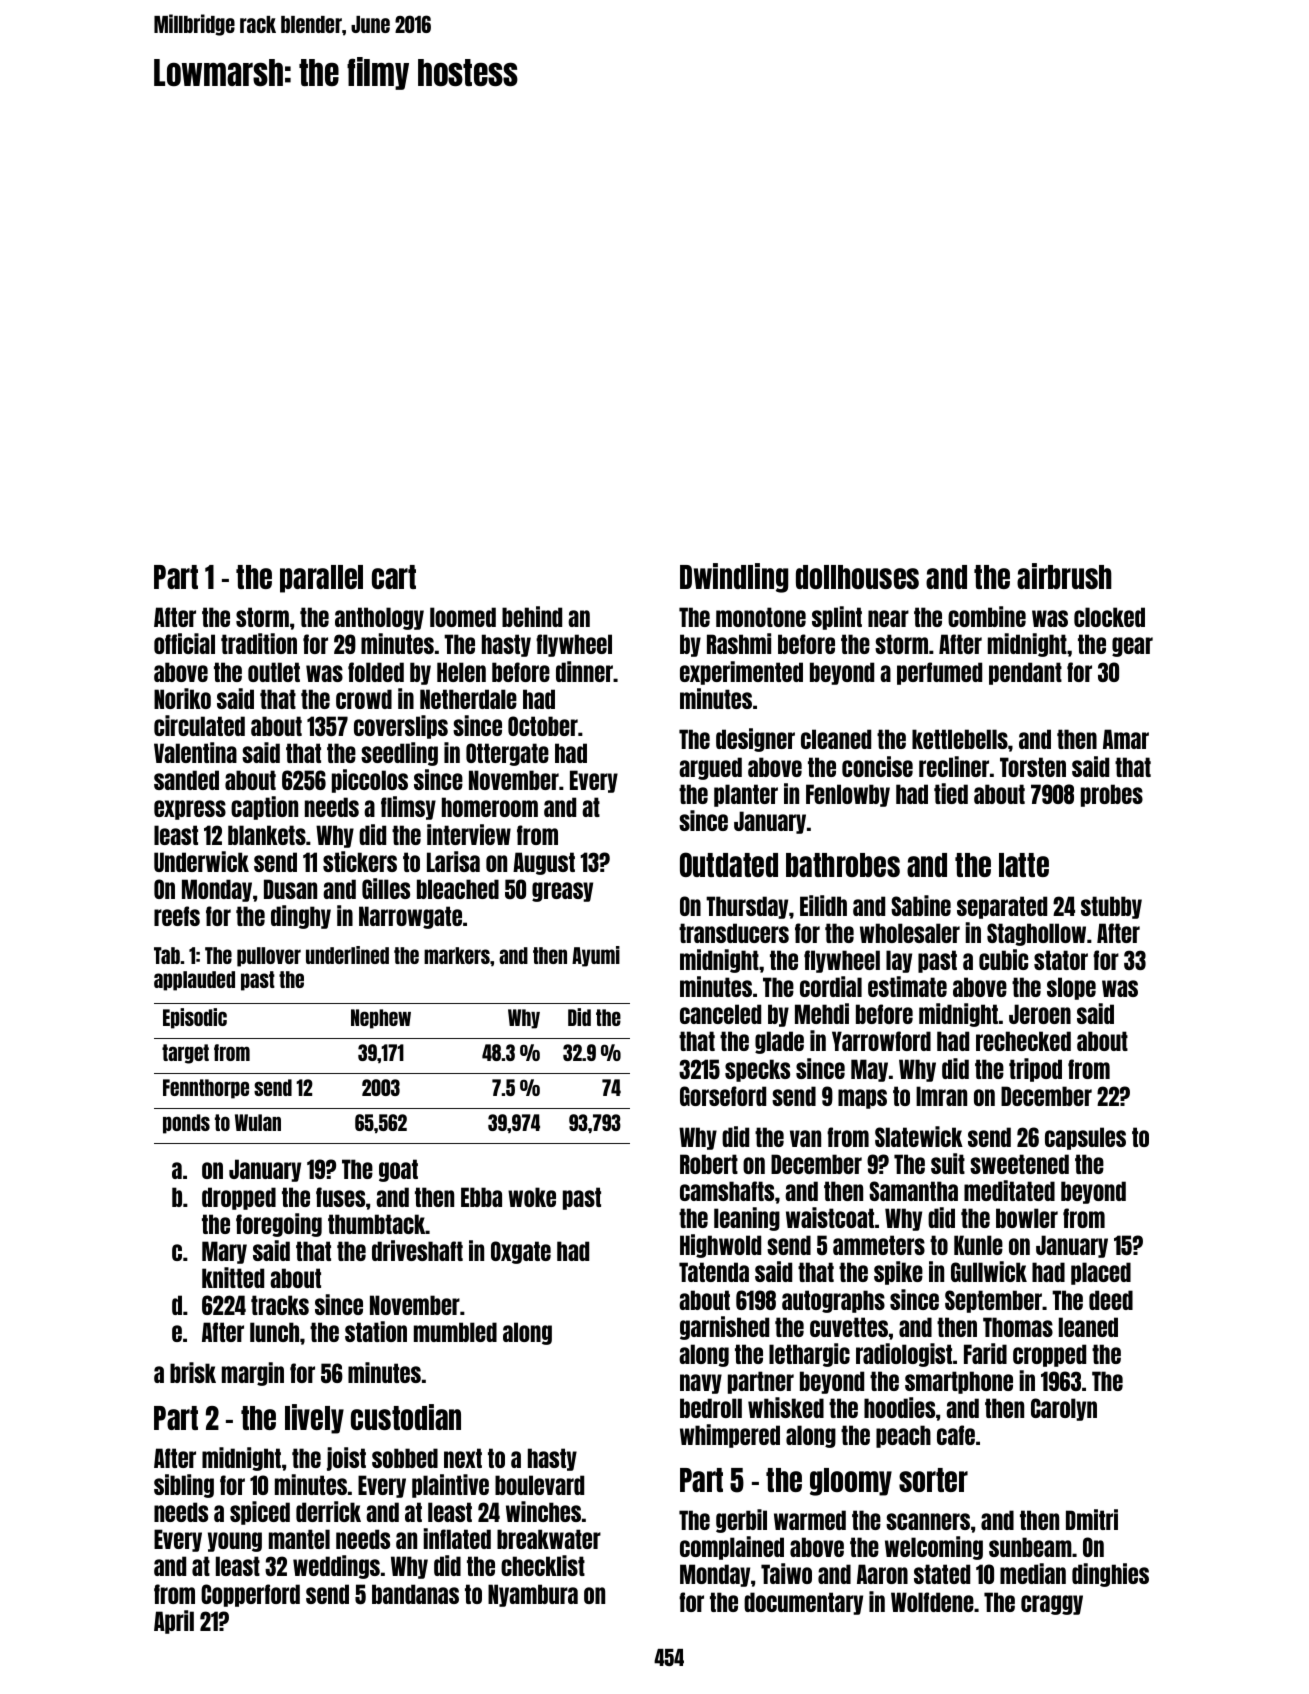 The width and height of the screenshot is (1309, 1694). I want to click on Underwick, so click(201, 861).
